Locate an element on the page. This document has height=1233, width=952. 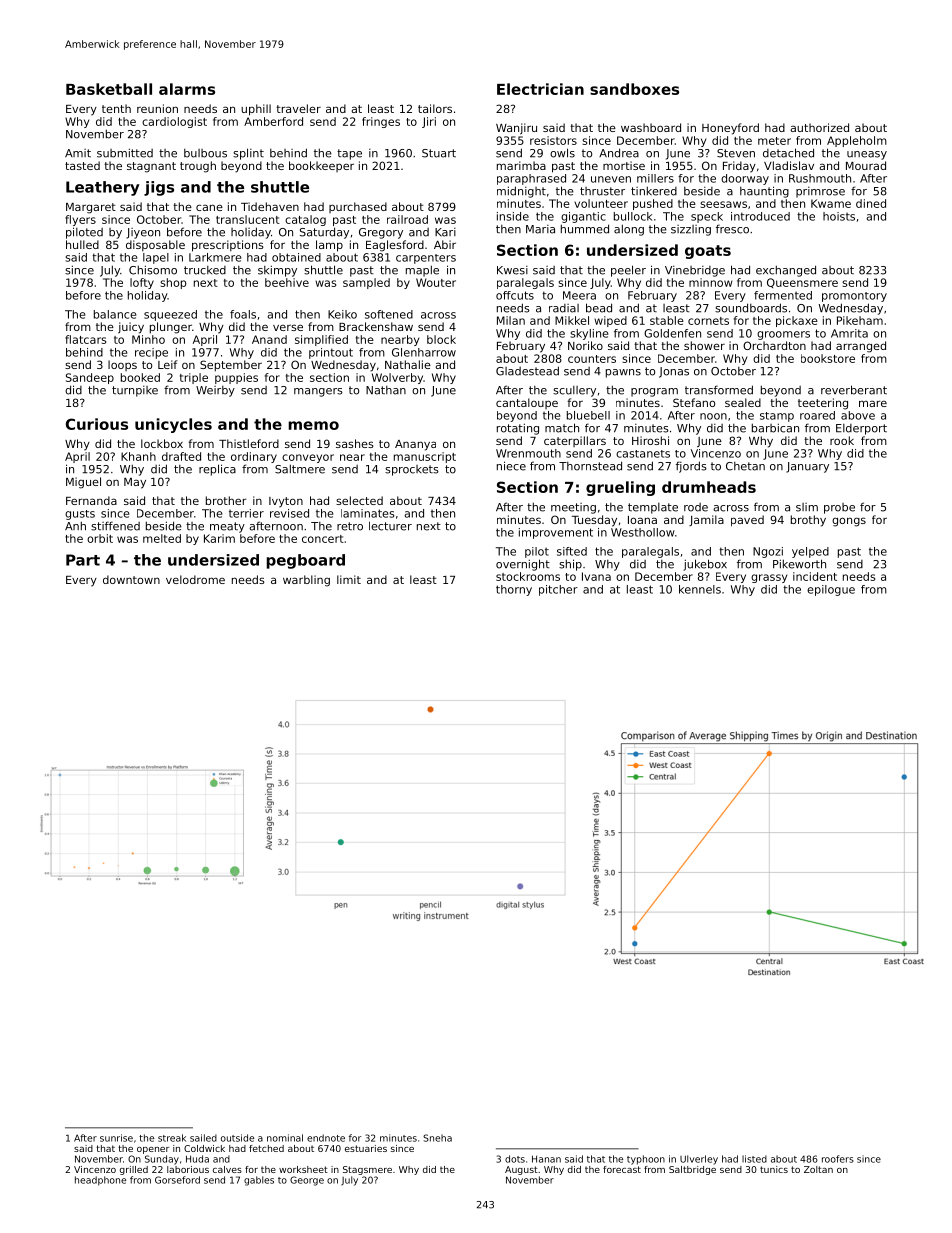
melted is located at coordinates (162, 538).
